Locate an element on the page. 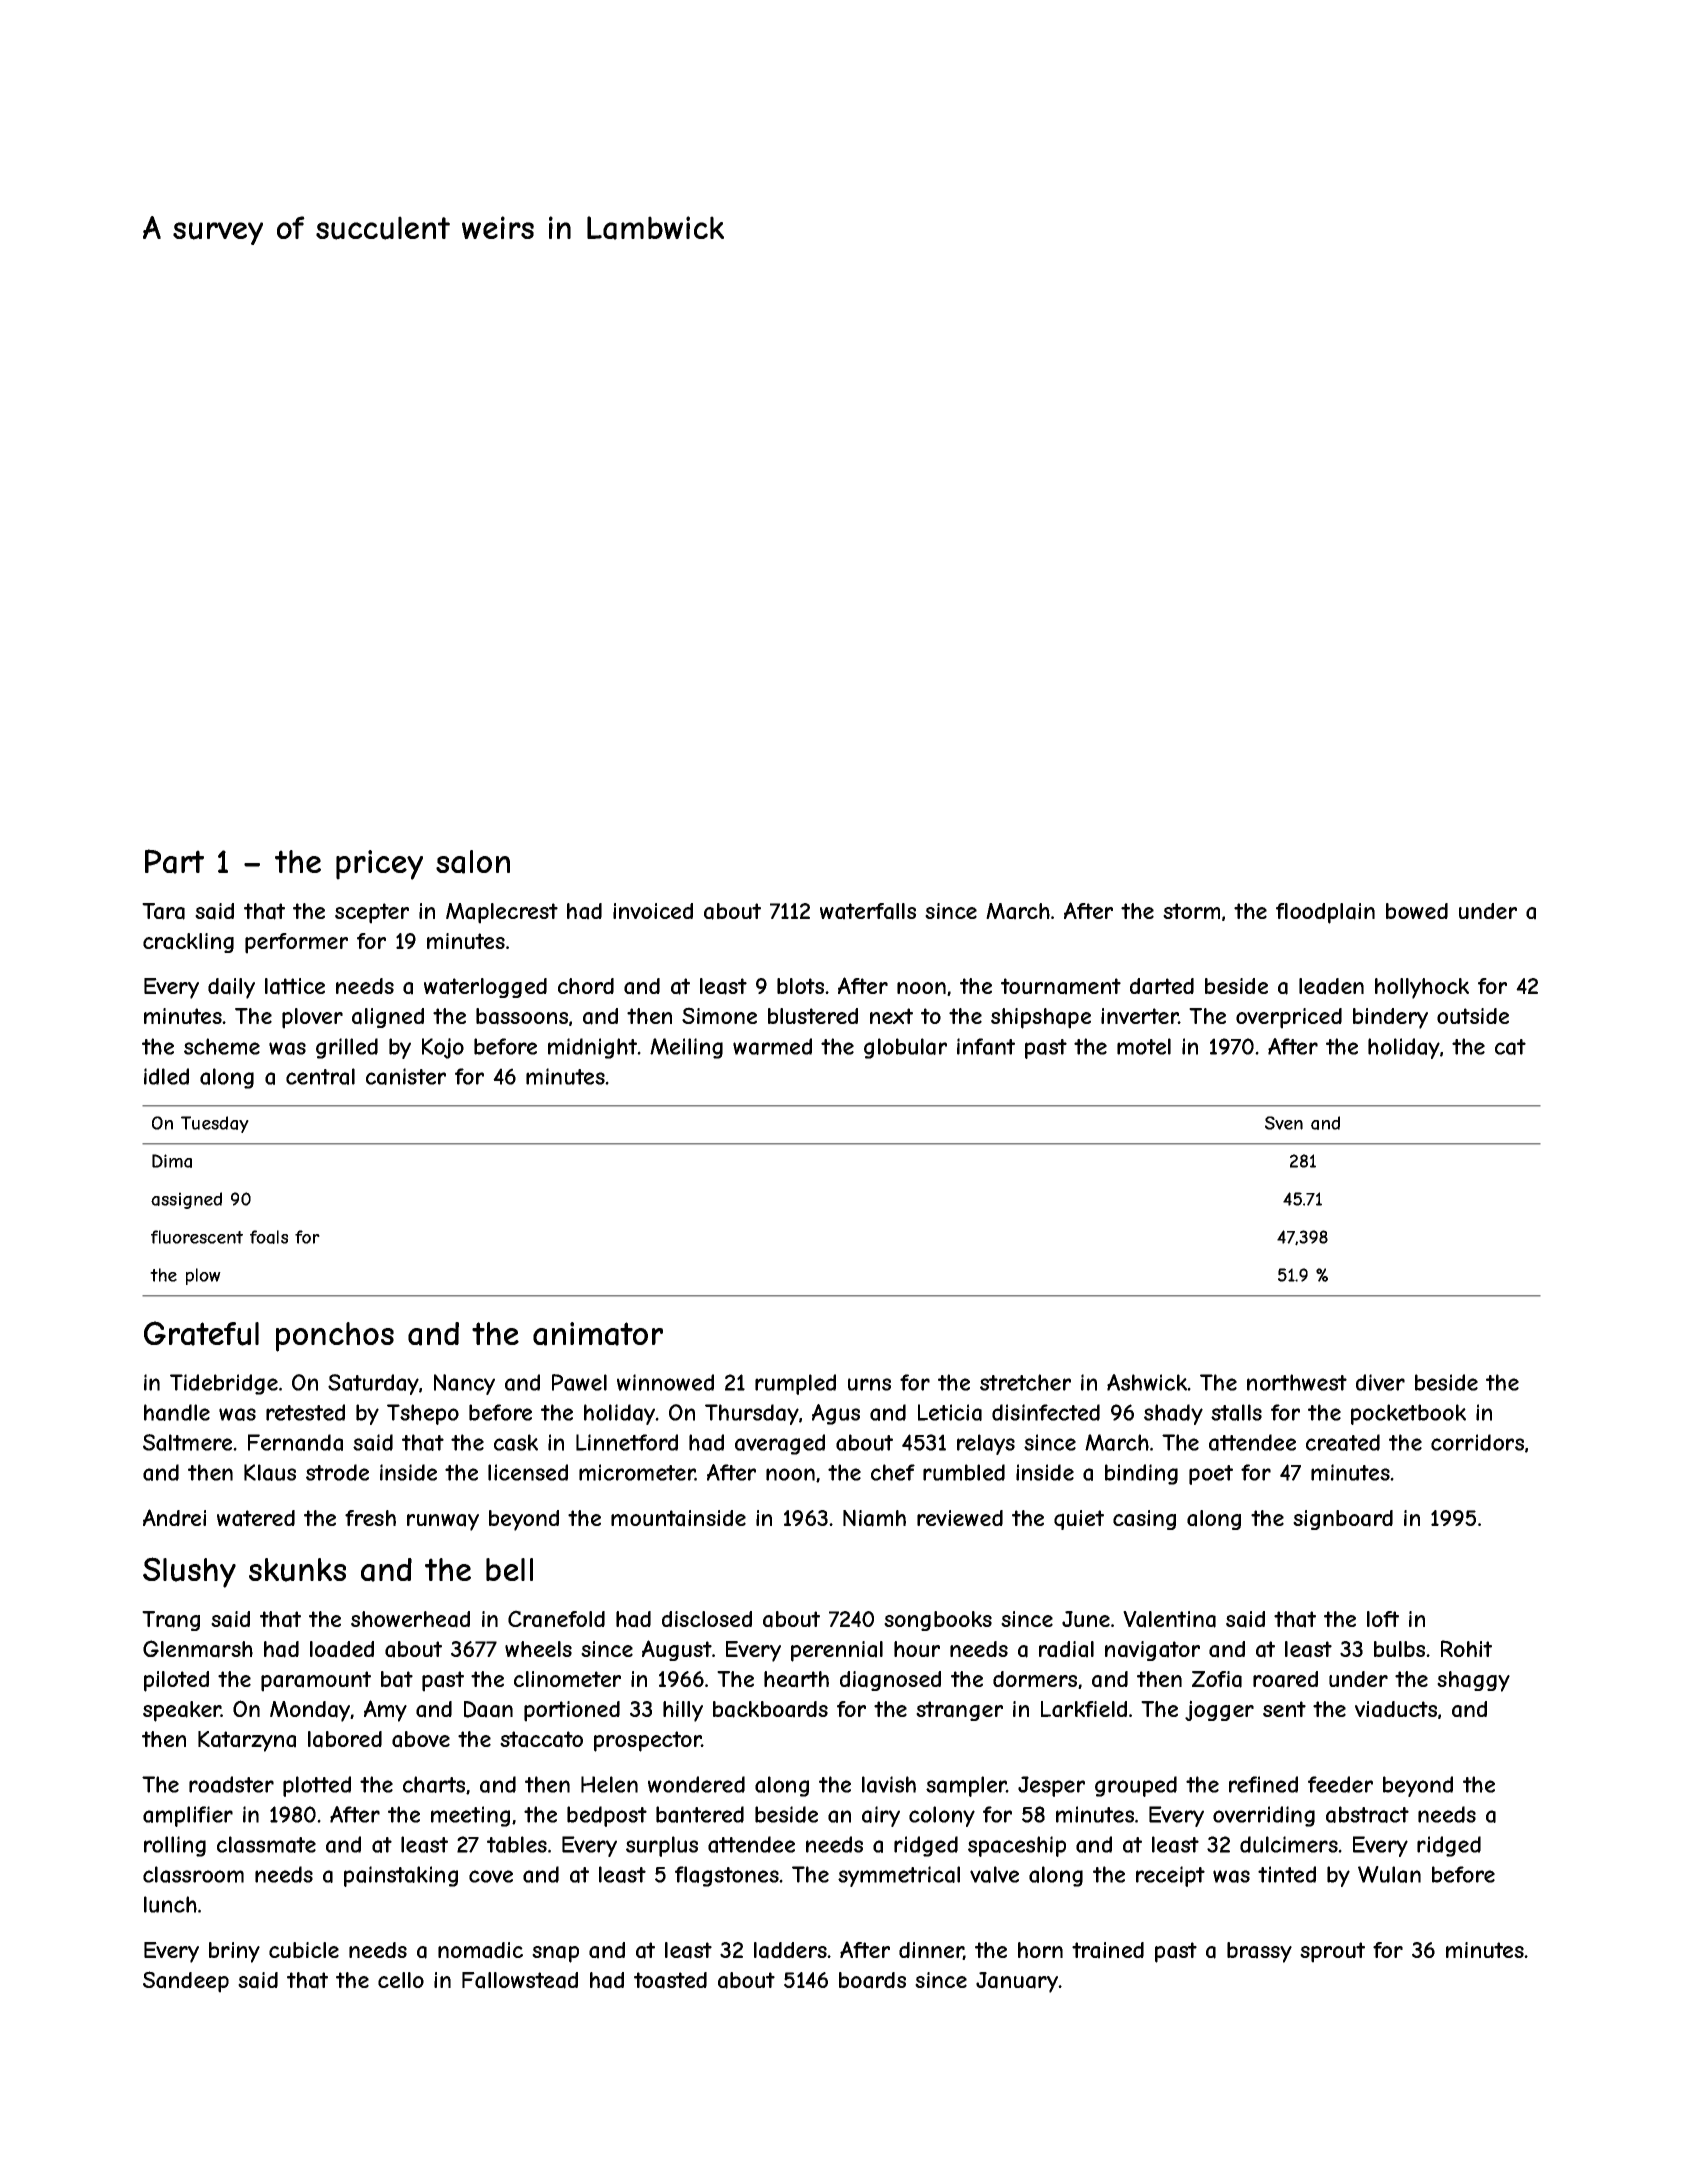 The image size is (1683, 2178). lunch is located at coordinates (170, 1904).
